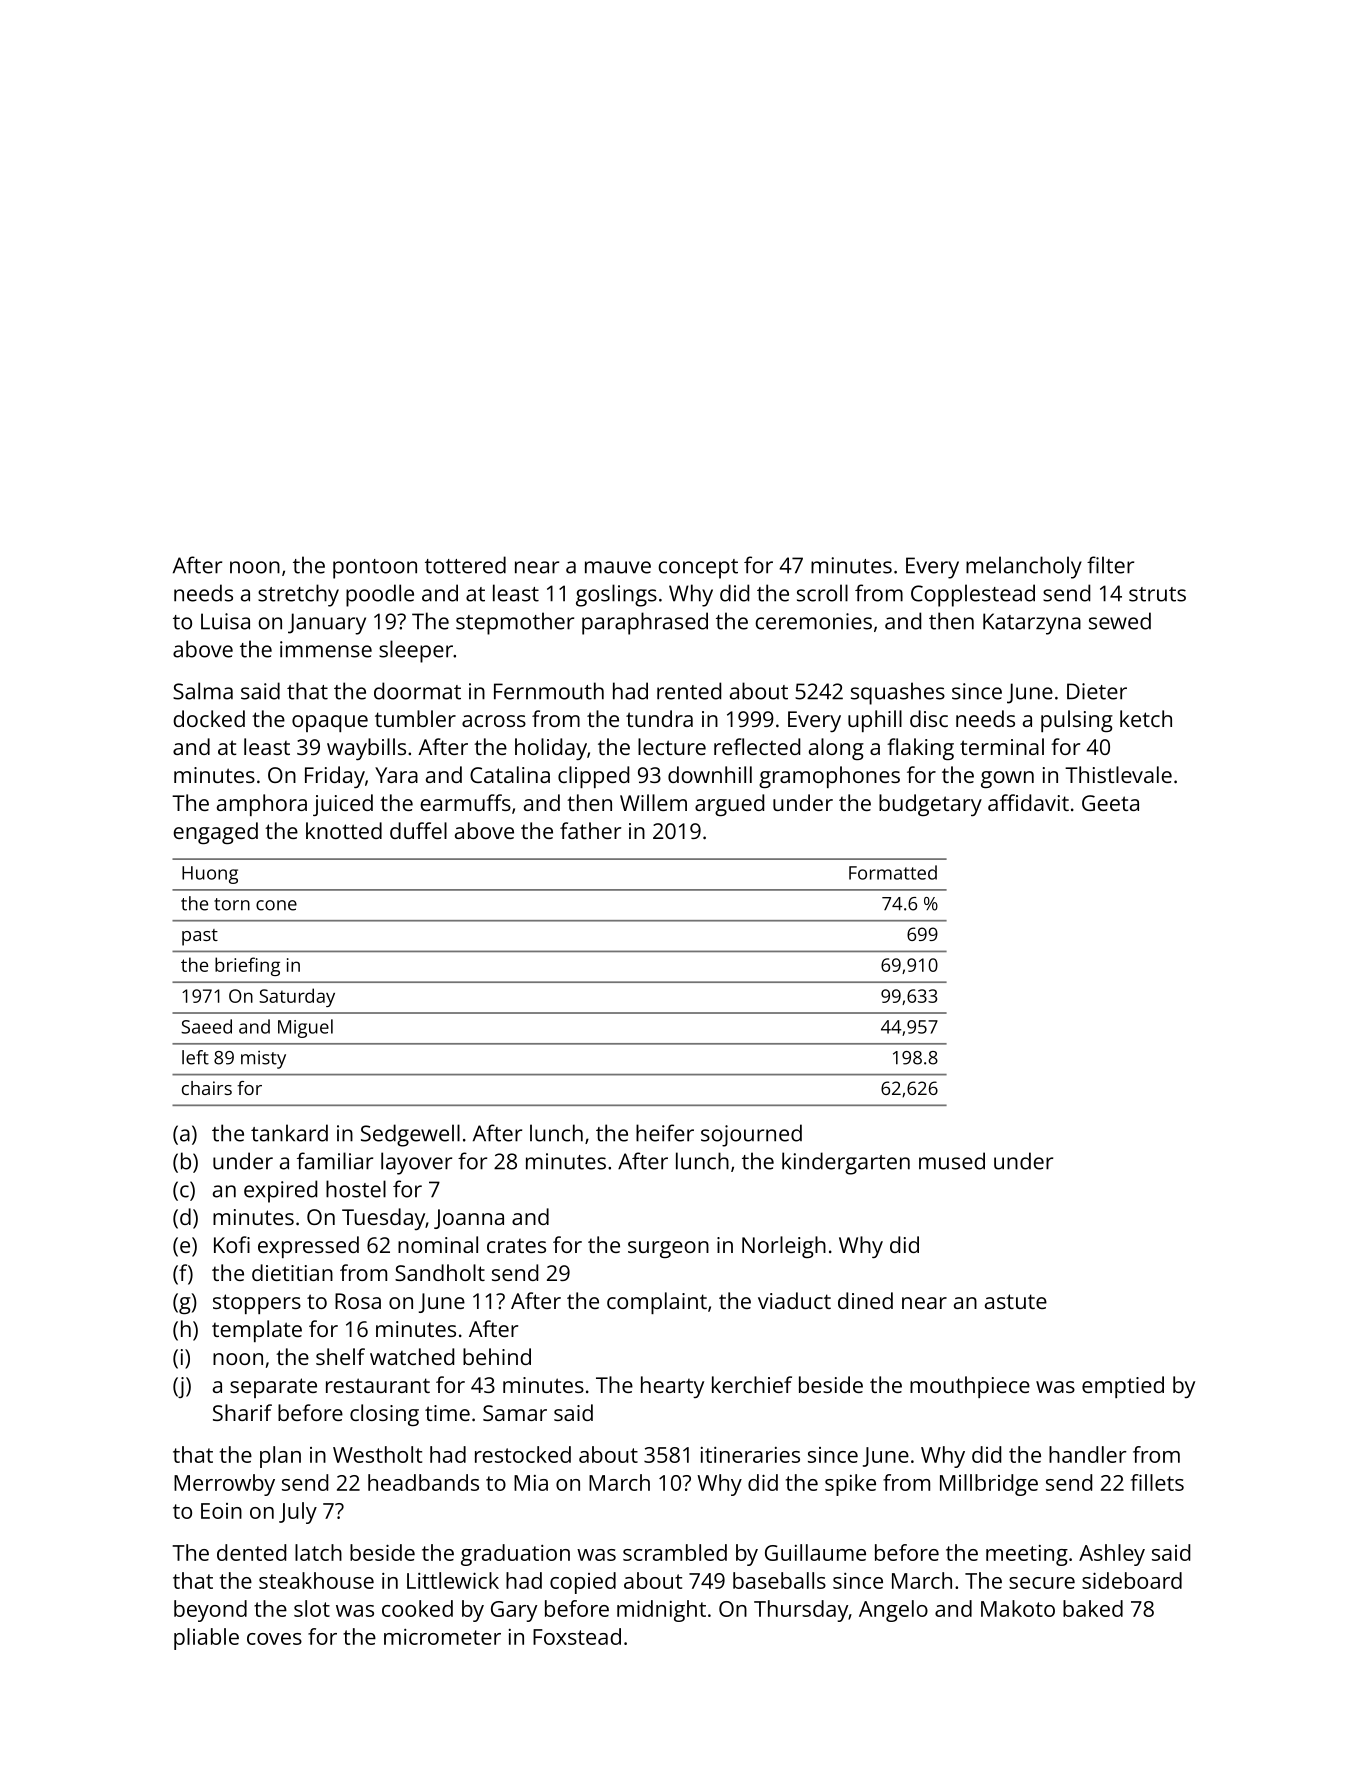  I want to click on concept, so click(698, 569).
